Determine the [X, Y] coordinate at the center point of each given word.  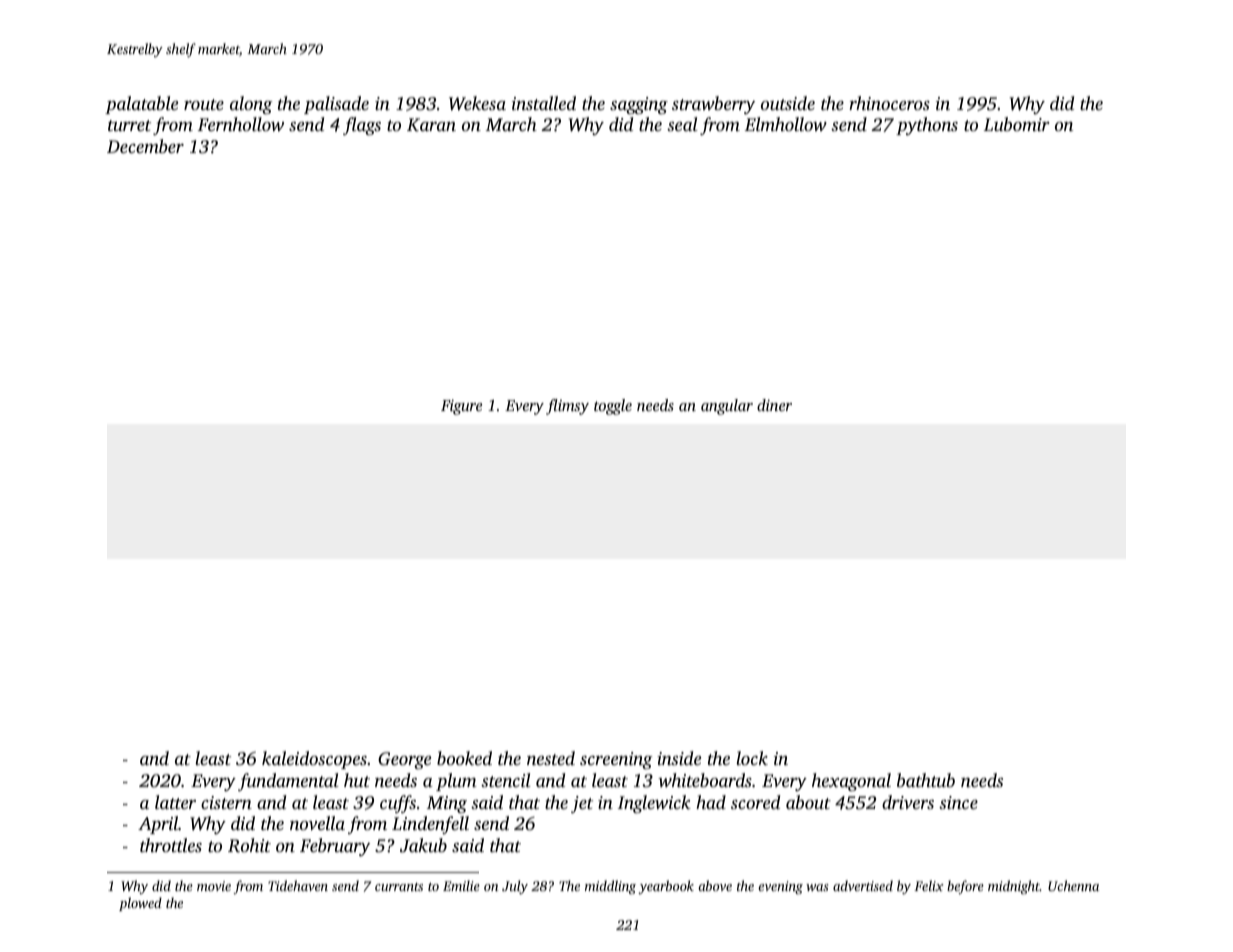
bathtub [926, 780]
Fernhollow [241, 124]
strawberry [713, 105]
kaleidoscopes [314, 760]
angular [727, 407]
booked [464, 758]
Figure [461, 407]
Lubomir [1017, 124]
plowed [140, 904]
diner [774, 405]
